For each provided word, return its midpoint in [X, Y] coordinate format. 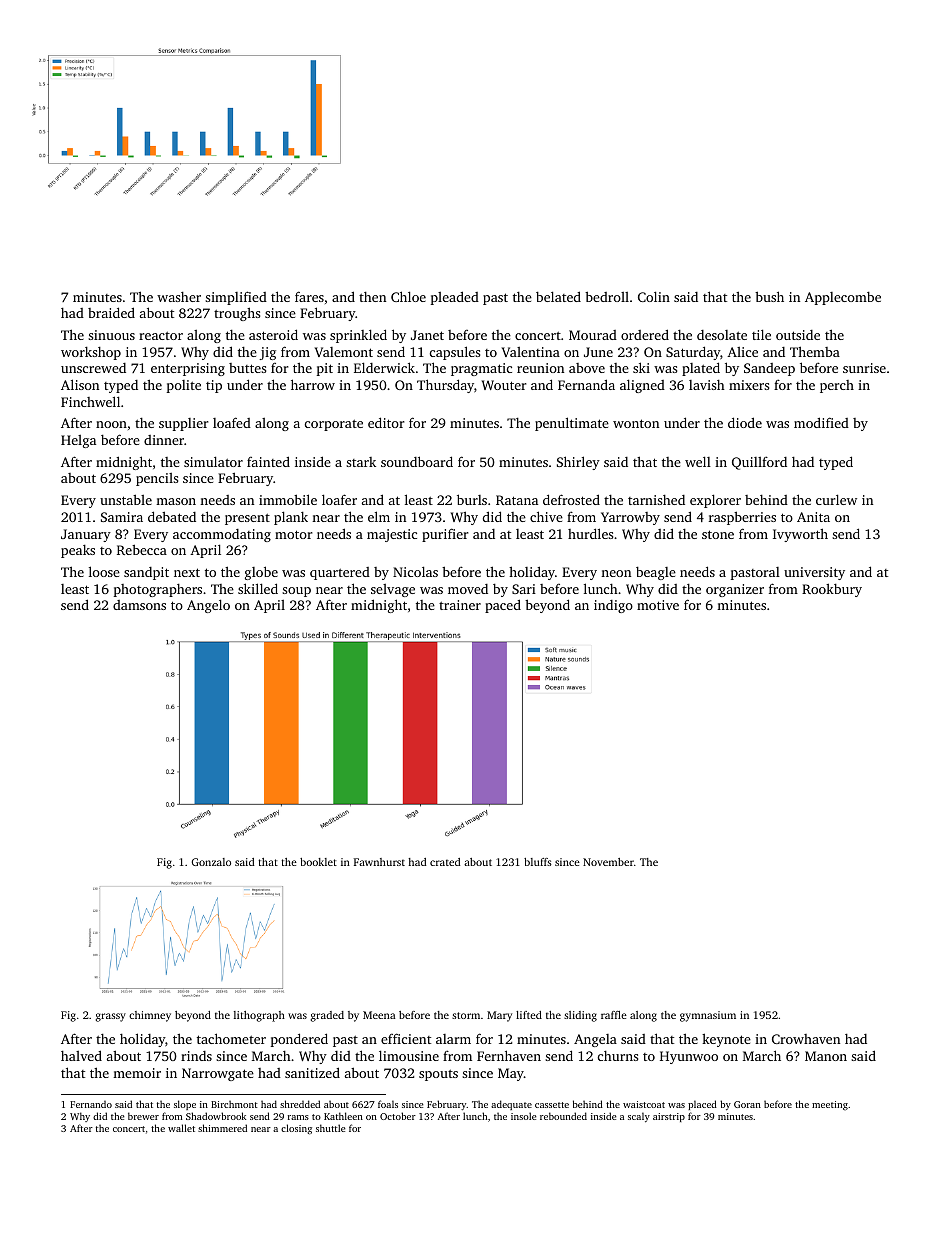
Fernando [91, 1104]
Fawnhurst [379, 862]
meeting [830, 1106]
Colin [654, 296]
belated [558, 296]
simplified [236, 298]
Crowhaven [806, 1039]
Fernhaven [509, 1055]
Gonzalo [211, 862]
